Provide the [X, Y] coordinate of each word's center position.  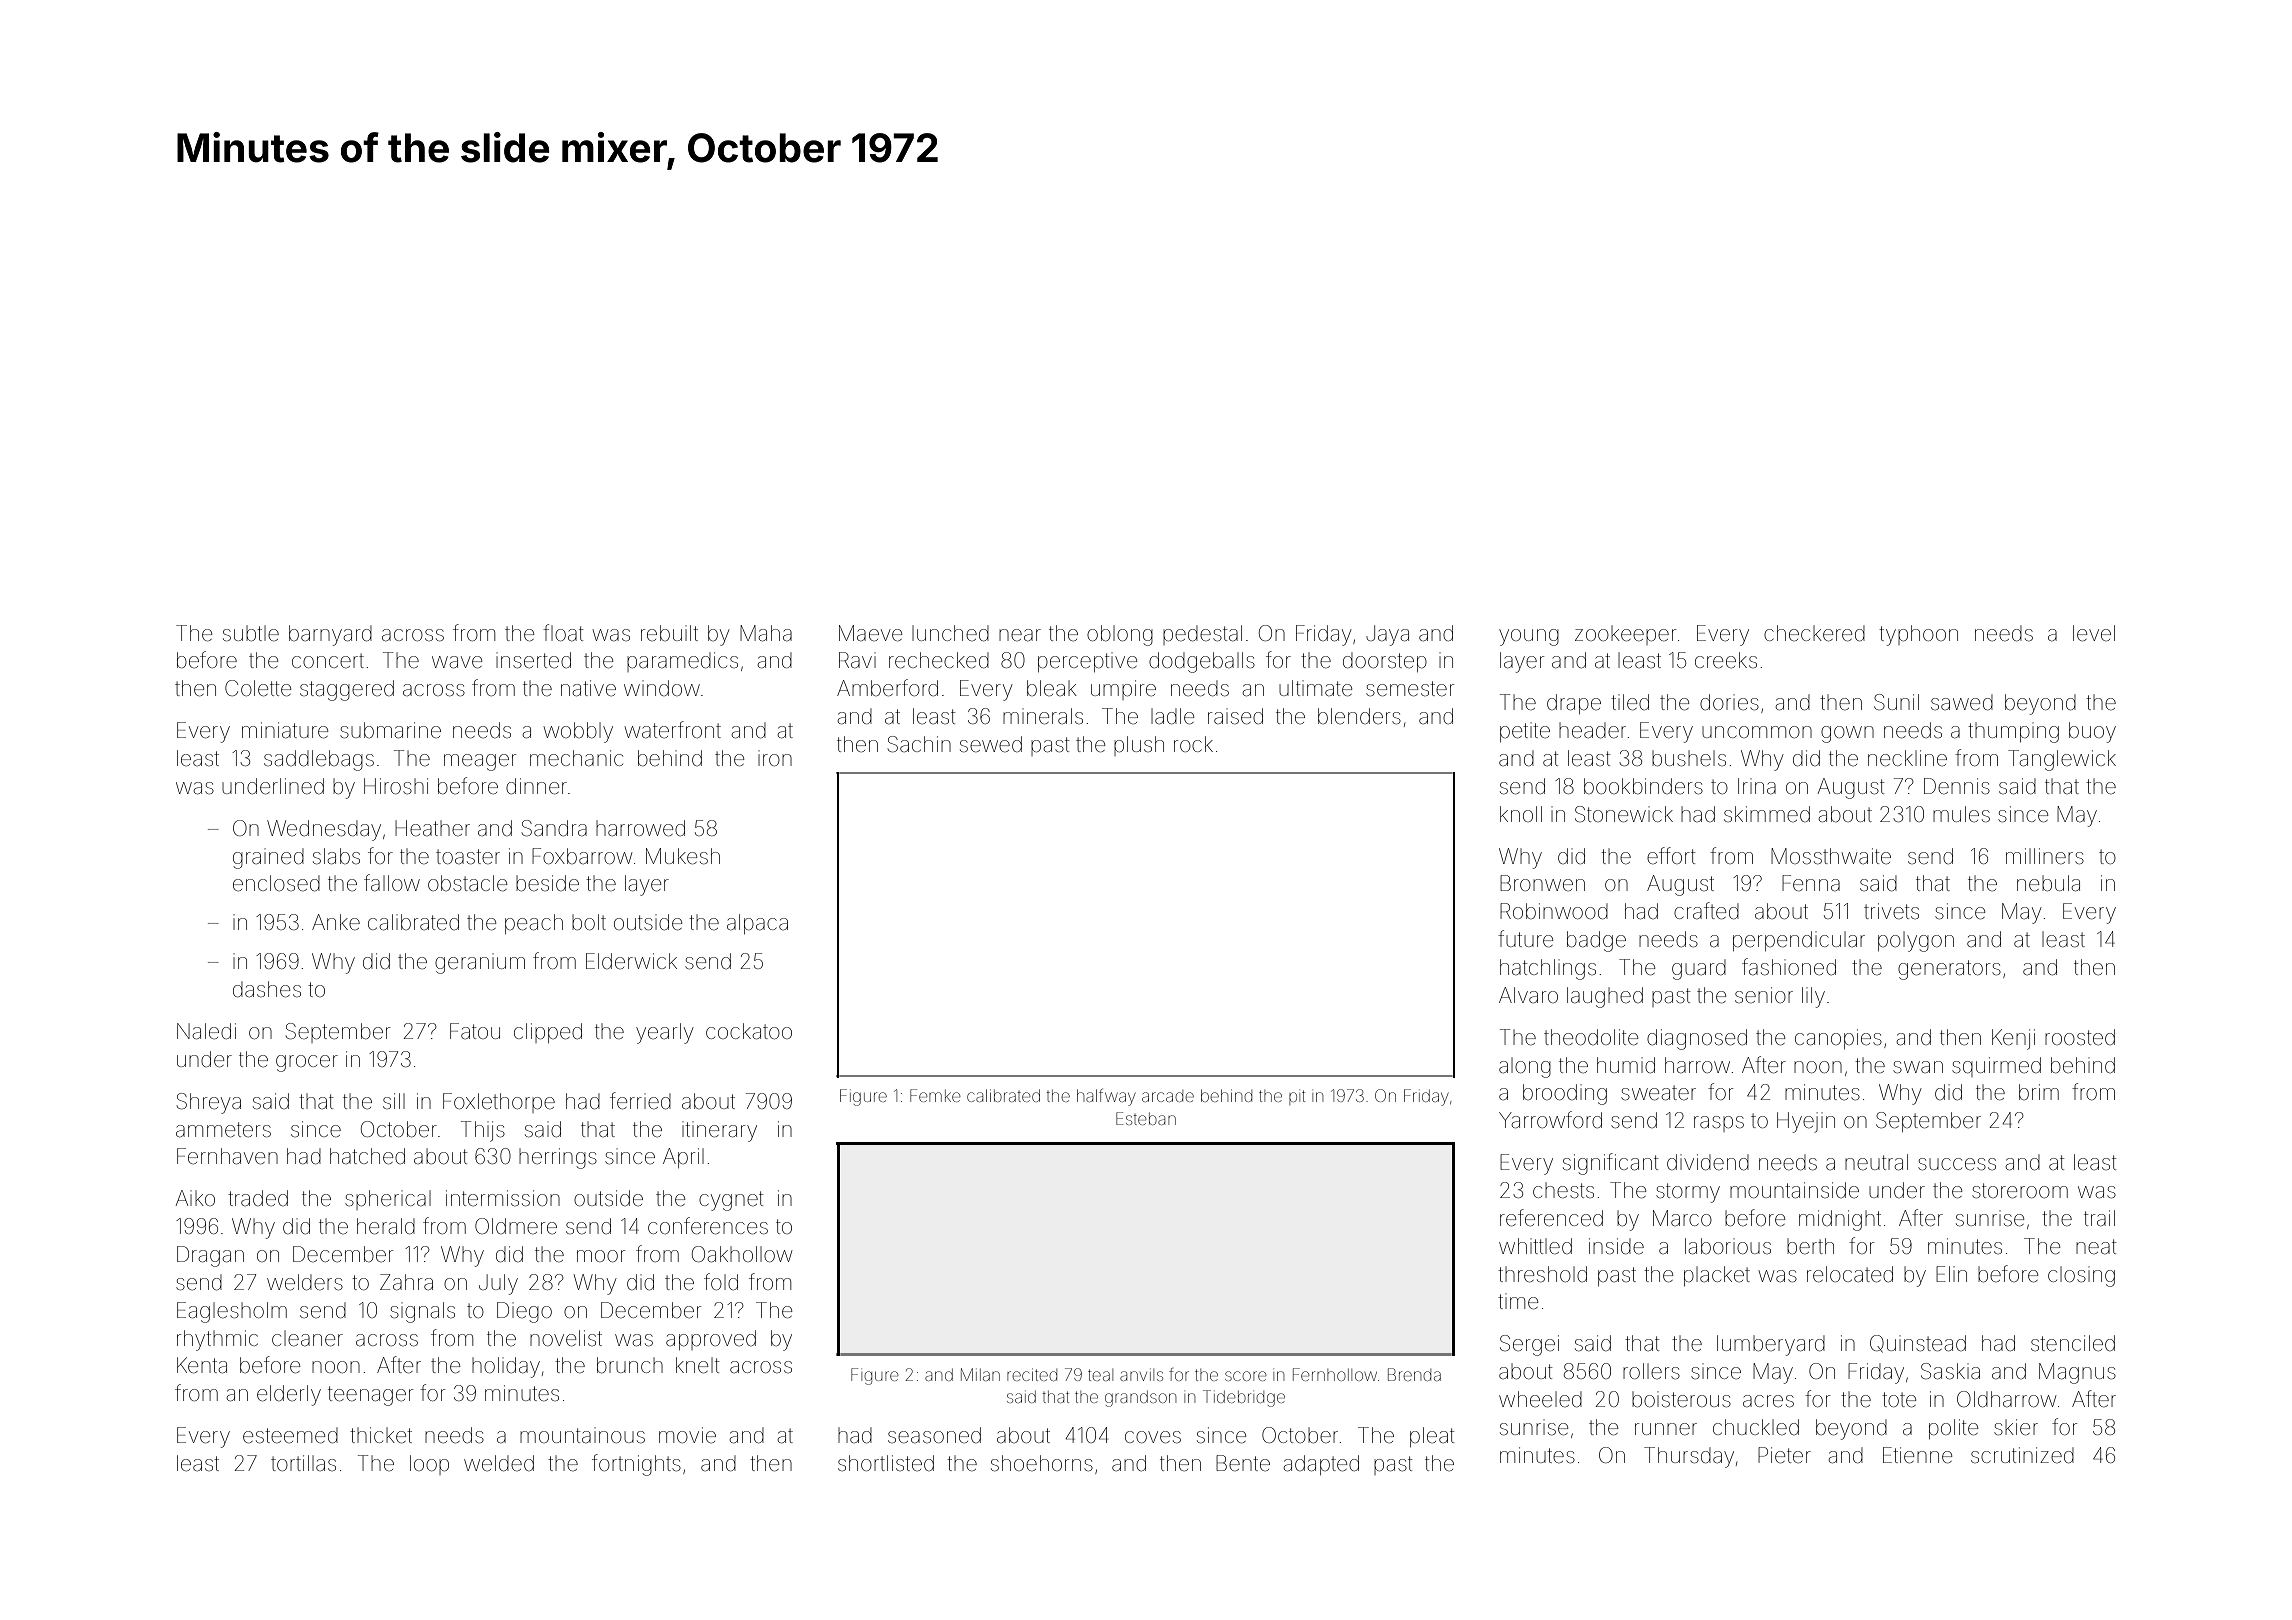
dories [1729, 702]
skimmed [1767, 814]
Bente [1243, 1463]
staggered [347, 690]
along [1525, 1068]
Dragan [210, 1256]
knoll [1521, 814]
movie [687, 1435]
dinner [536, 786]
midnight [1840, 1220]
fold [721, 1281]
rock [1193, 744]
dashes [267, 989]
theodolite [1591, 1037]
